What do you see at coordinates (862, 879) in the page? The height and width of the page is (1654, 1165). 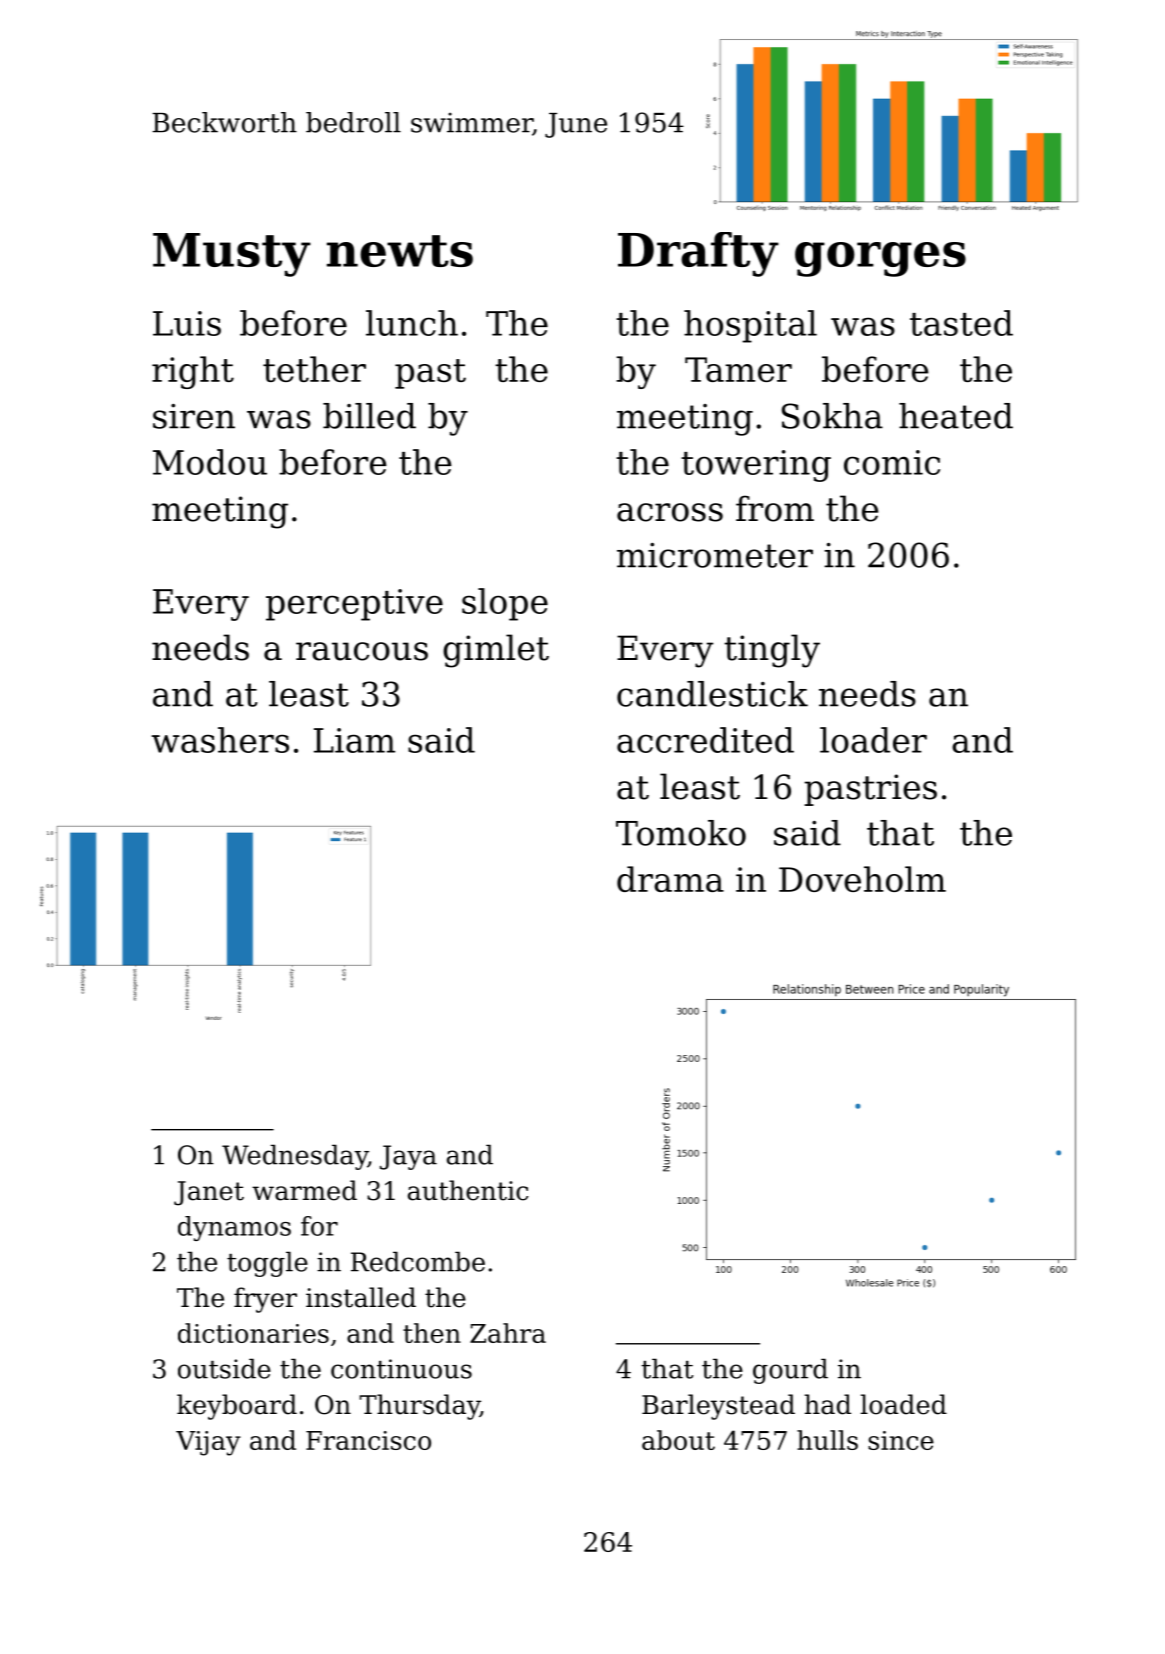 I see `Doveholm` at bounding box center [862, 879].
